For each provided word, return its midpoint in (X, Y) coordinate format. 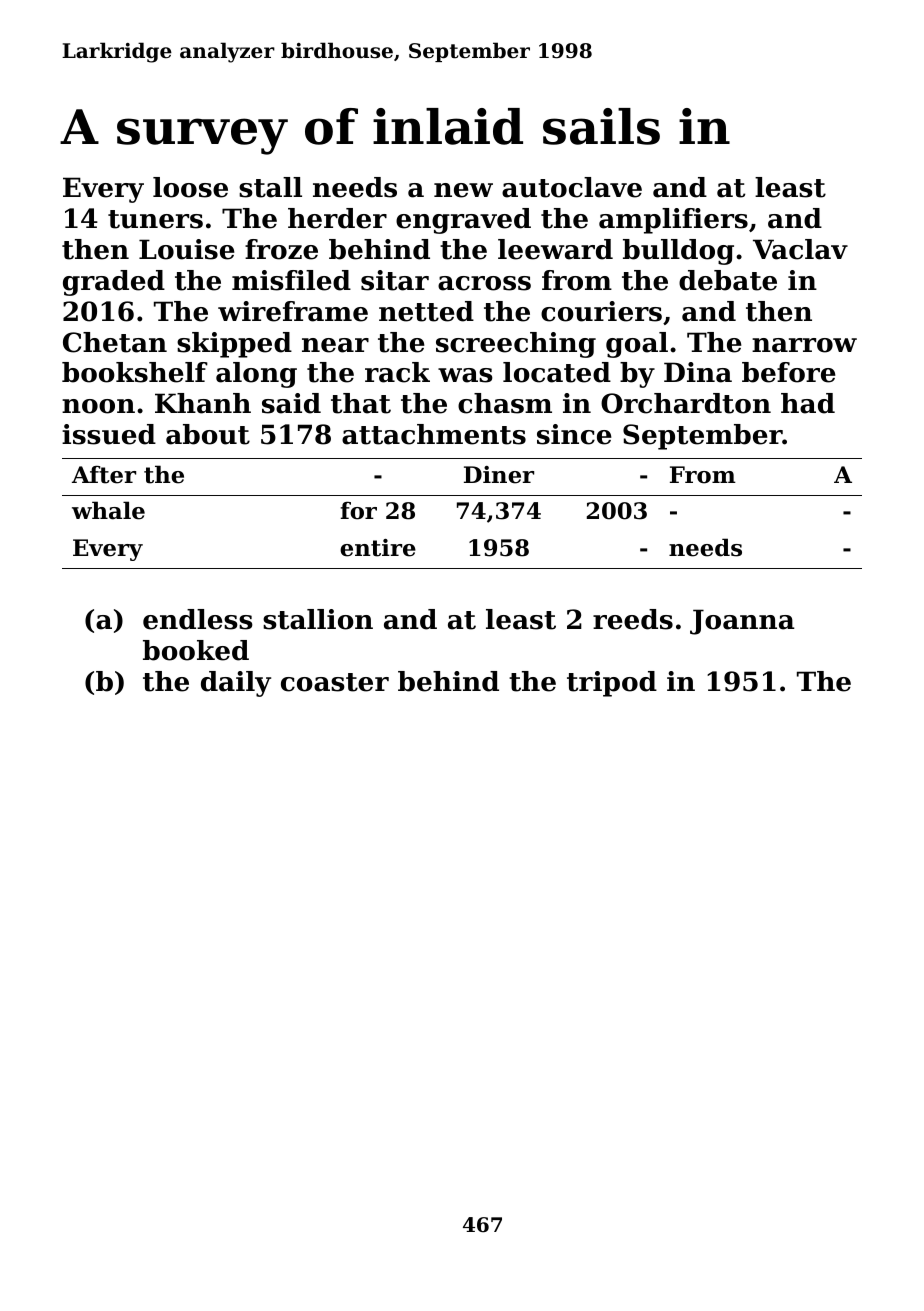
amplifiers (673, 221)
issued (109, 434)
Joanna (742, 622)
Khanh (203, 403)
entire (378, 548)
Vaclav (800, 249)
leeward (555, 249)
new (463, 190)
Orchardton (686, 403)
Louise (187, 249)
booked (196, 650)
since (574, 434)
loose (190, 187)
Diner (499, 475)
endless (198, 619)
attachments (434, 434)
